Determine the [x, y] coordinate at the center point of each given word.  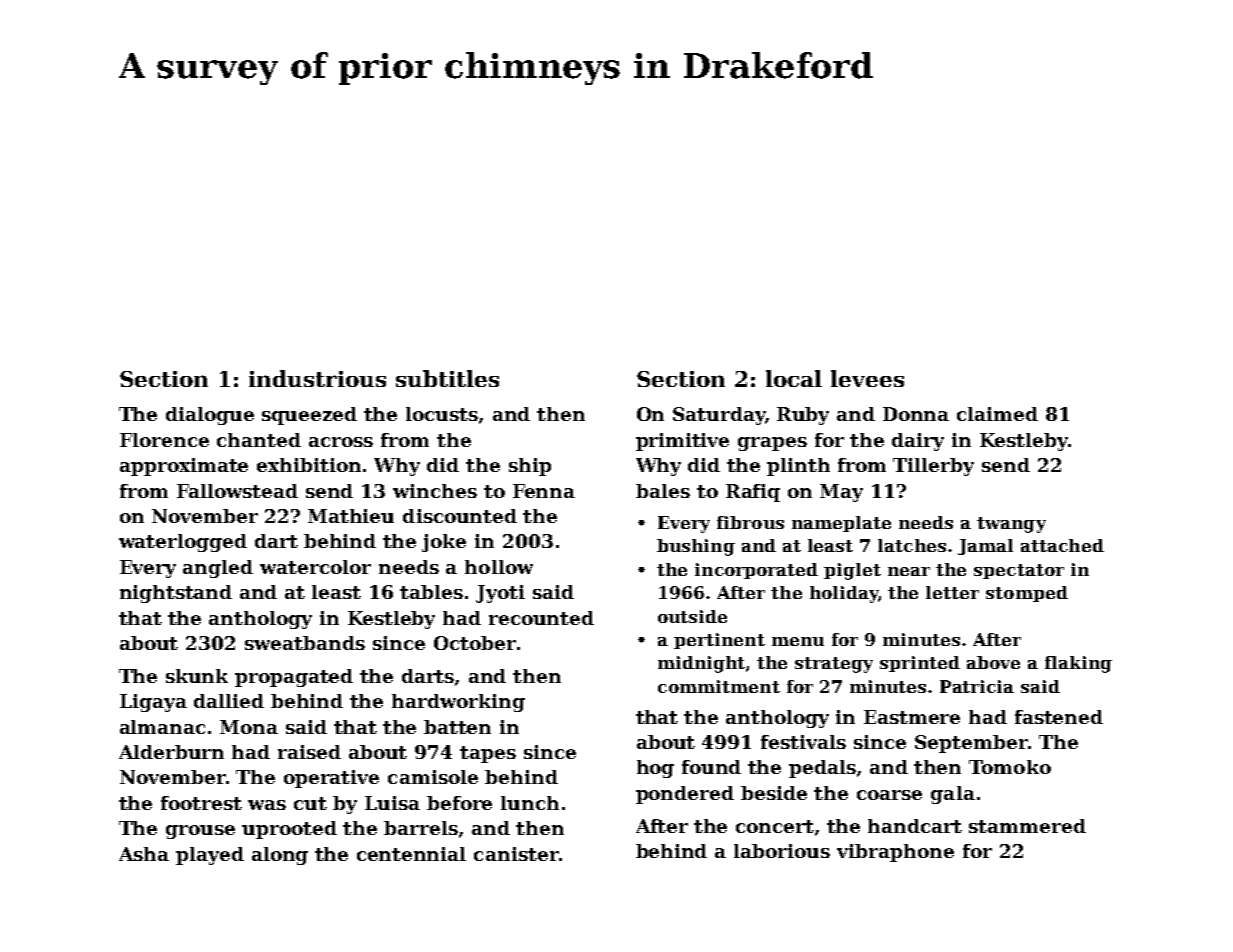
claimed [997, 414]
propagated [294, 678]
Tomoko [1010, 767]
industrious [317, 378]
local [794, 378]
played [210, 856]
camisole [433, 777]
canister [516, 854]
